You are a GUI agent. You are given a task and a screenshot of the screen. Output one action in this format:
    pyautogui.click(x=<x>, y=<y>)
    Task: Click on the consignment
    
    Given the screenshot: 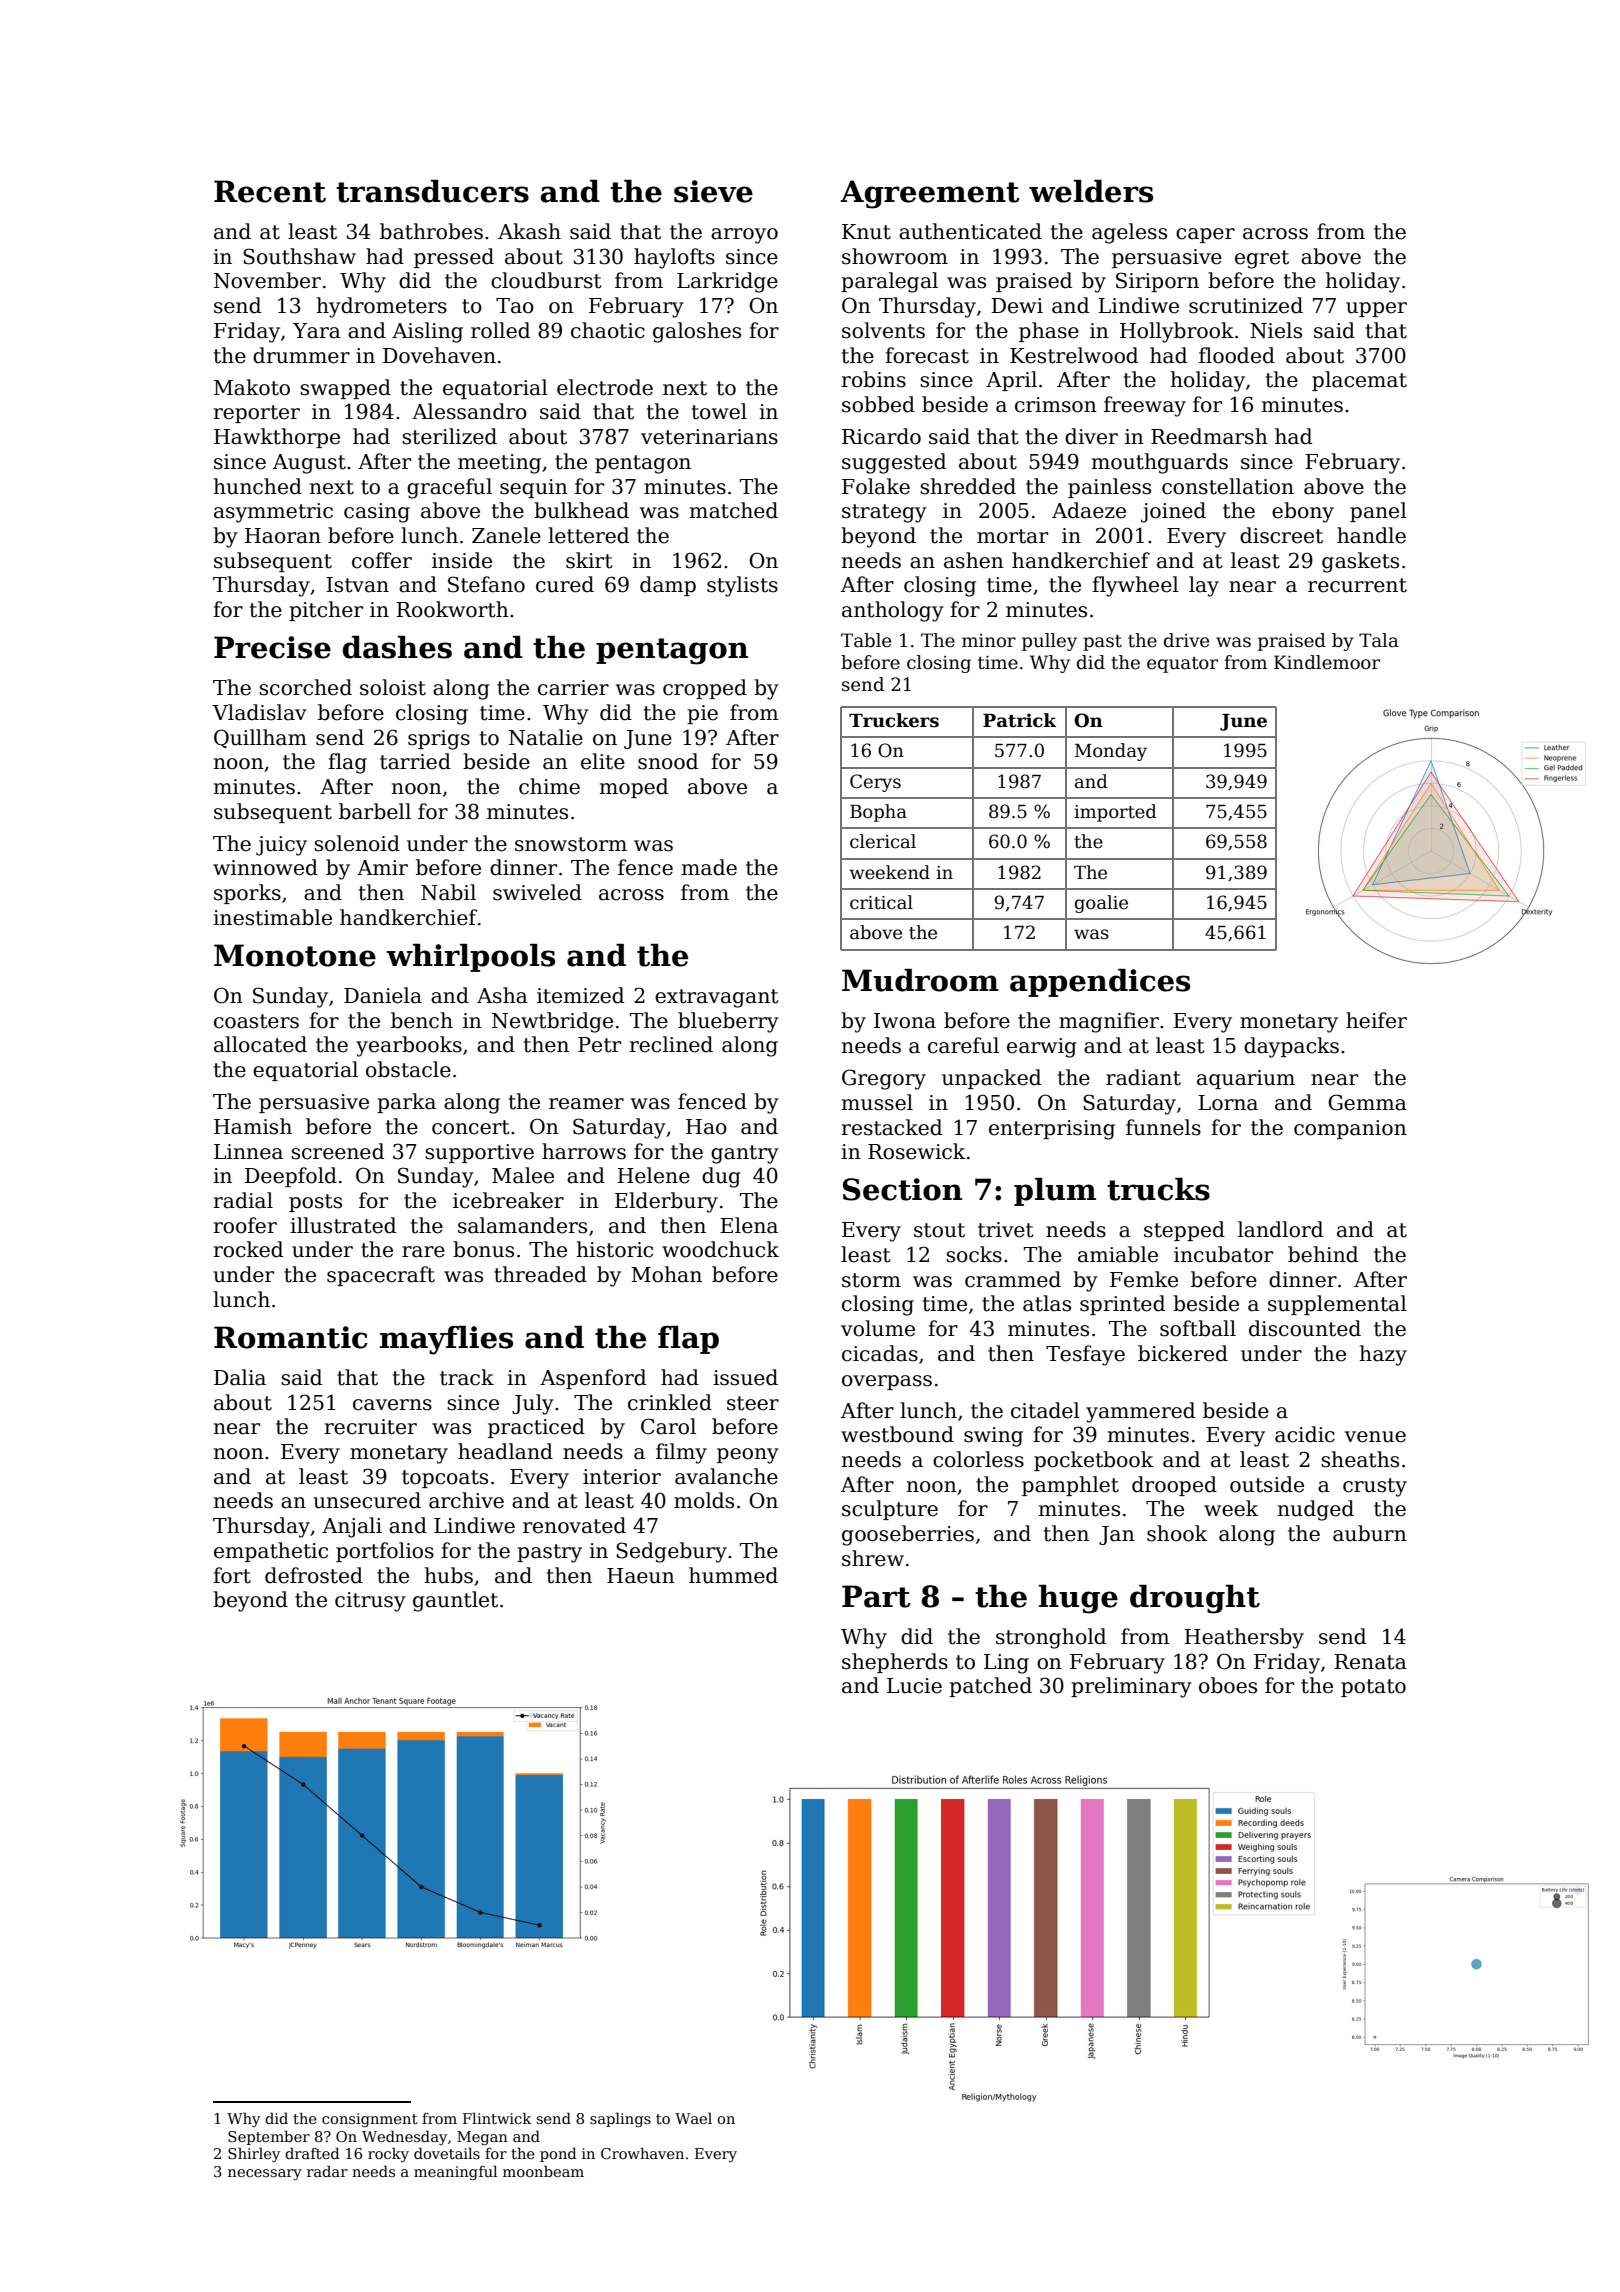 What is the action you would take?
    pyautogui.click(x=370, y=2120)
